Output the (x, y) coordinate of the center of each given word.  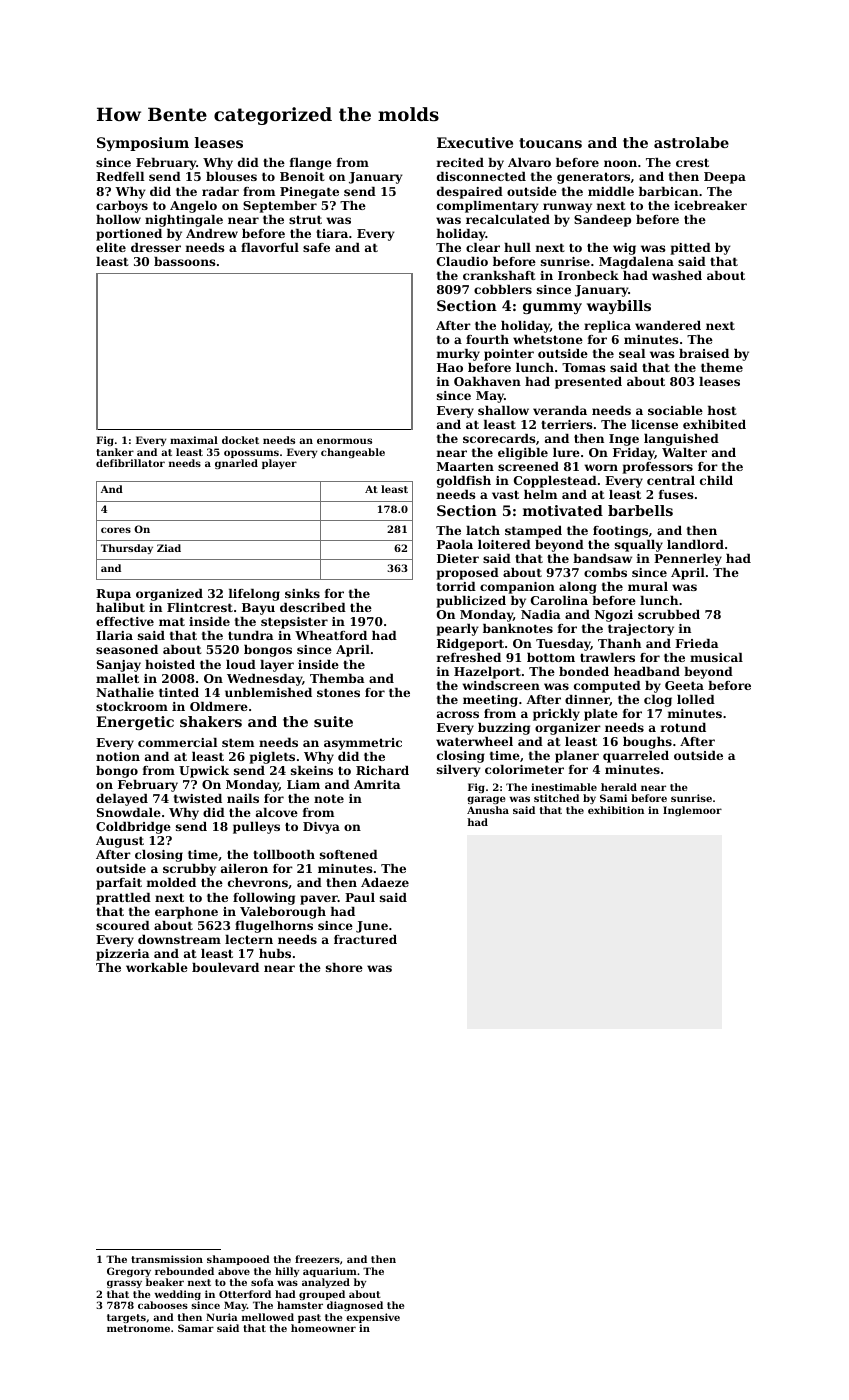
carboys (122, 207)
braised (704, 353)
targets (126, 1318)
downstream (179, 939)
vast (505, 494)
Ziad (169, 548)
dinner (587, 700)
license (654, 424)
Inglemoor (692, 811)
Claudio (462, 261)
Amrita (377, 784)
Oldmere (219, 706)
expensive (373, 1318)
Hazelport (487, 673)
